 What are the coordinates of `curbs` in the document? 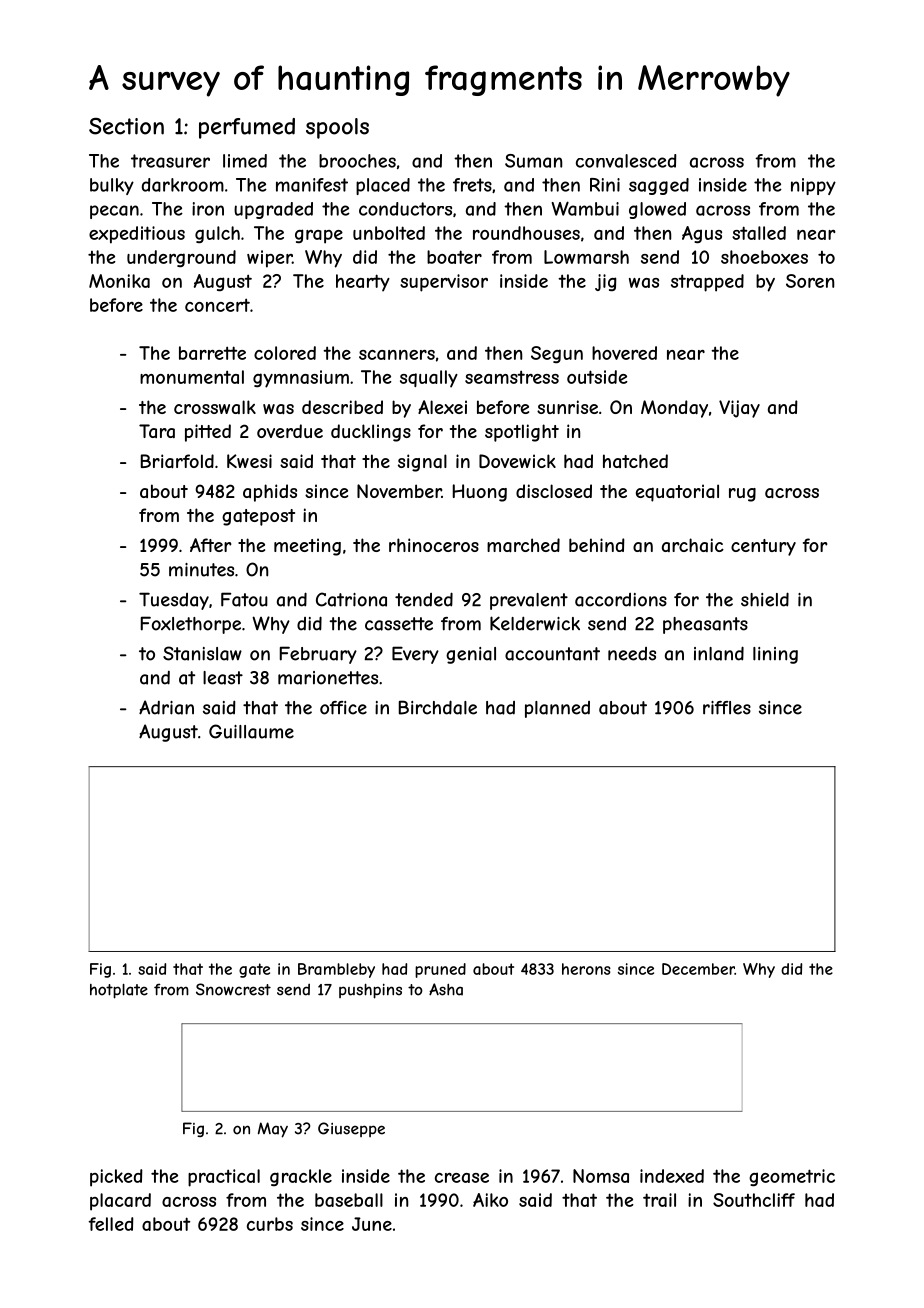 It's located at (270, 1224).
